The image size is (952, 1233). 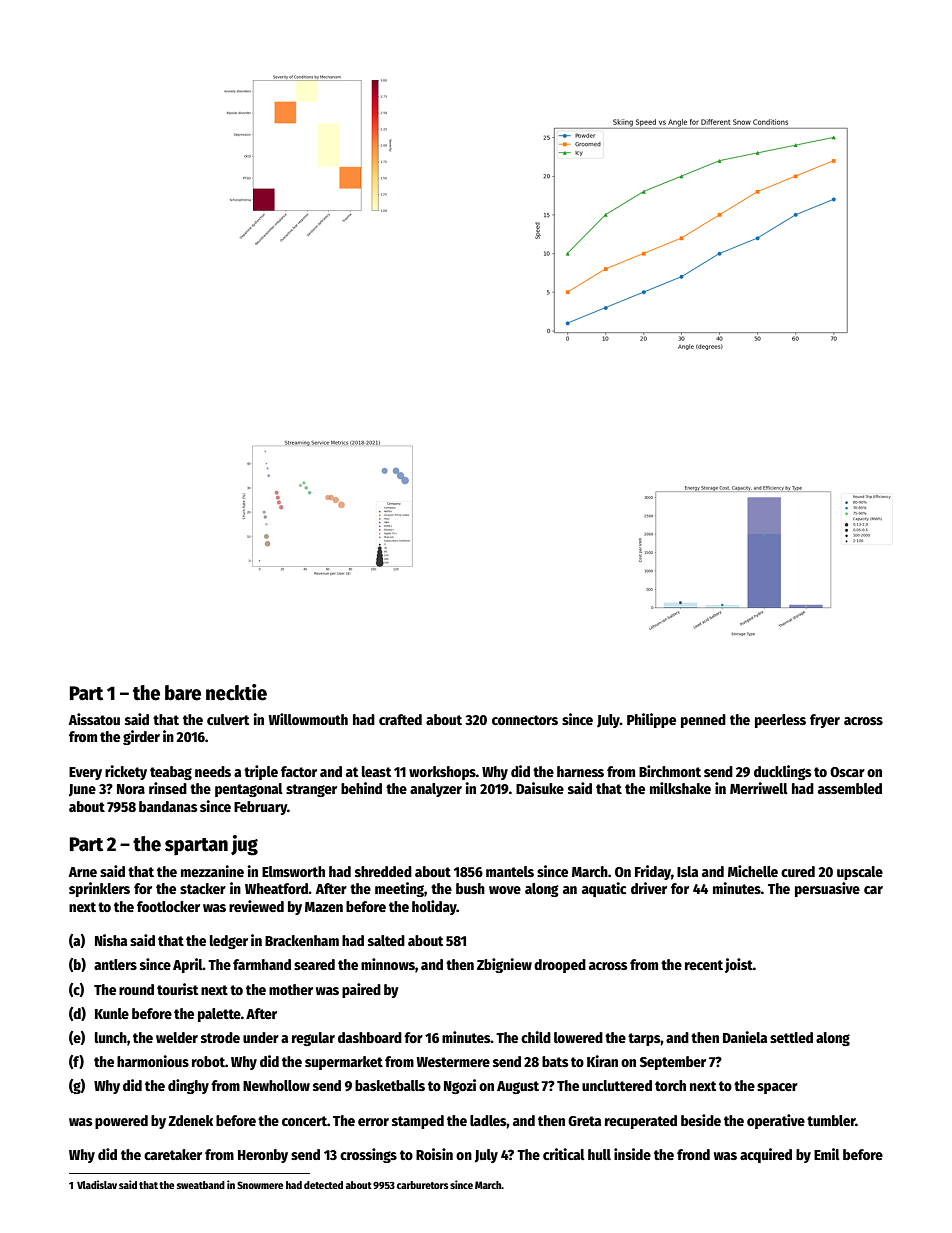 I want to click on penned, so click(x=703, y=721).
